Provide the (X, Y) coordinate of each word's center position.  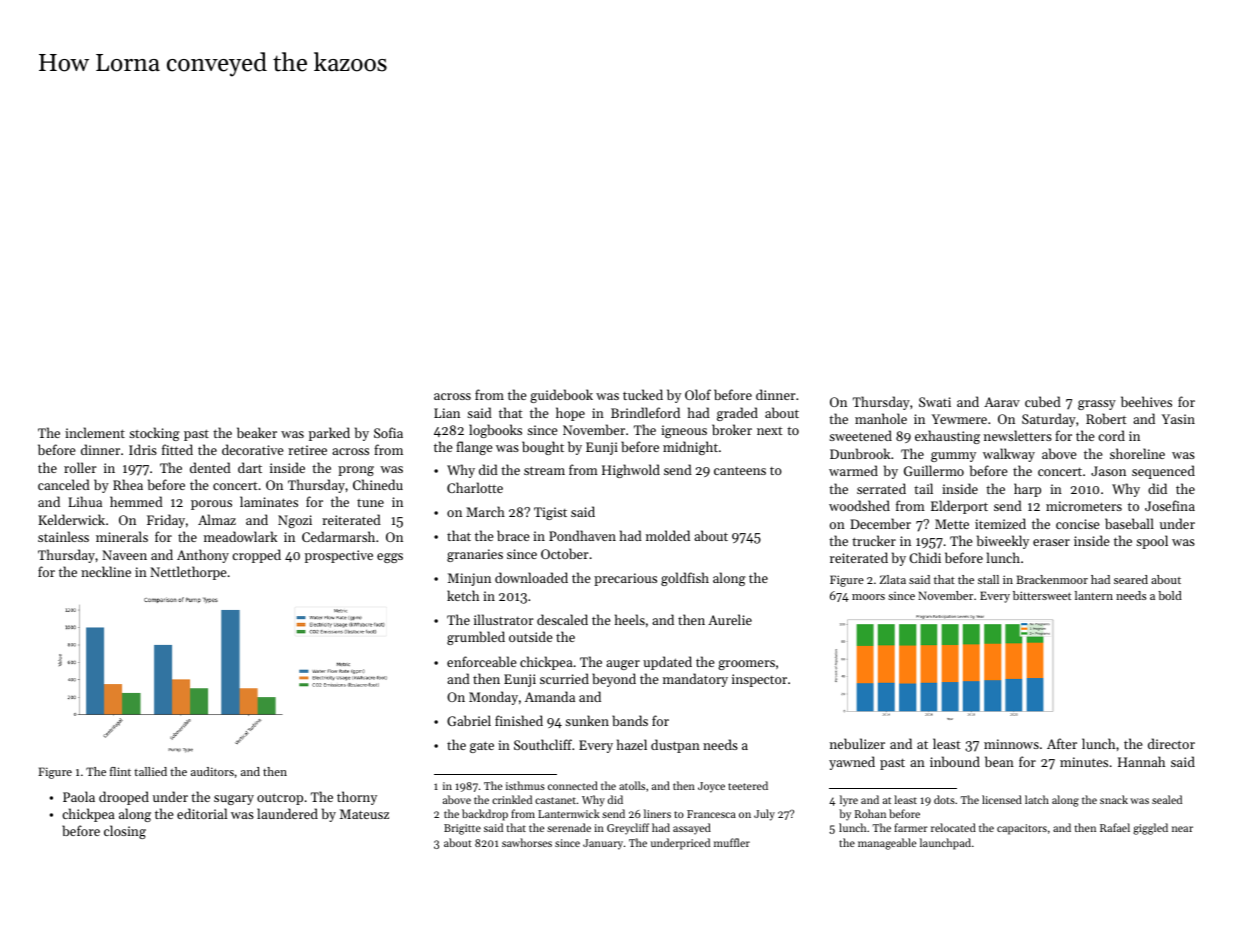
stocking (154, 434)
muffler (732, 842)
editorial (202, 813)
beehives (1146, 401)
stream (544, 470)
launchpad (945, 844)
